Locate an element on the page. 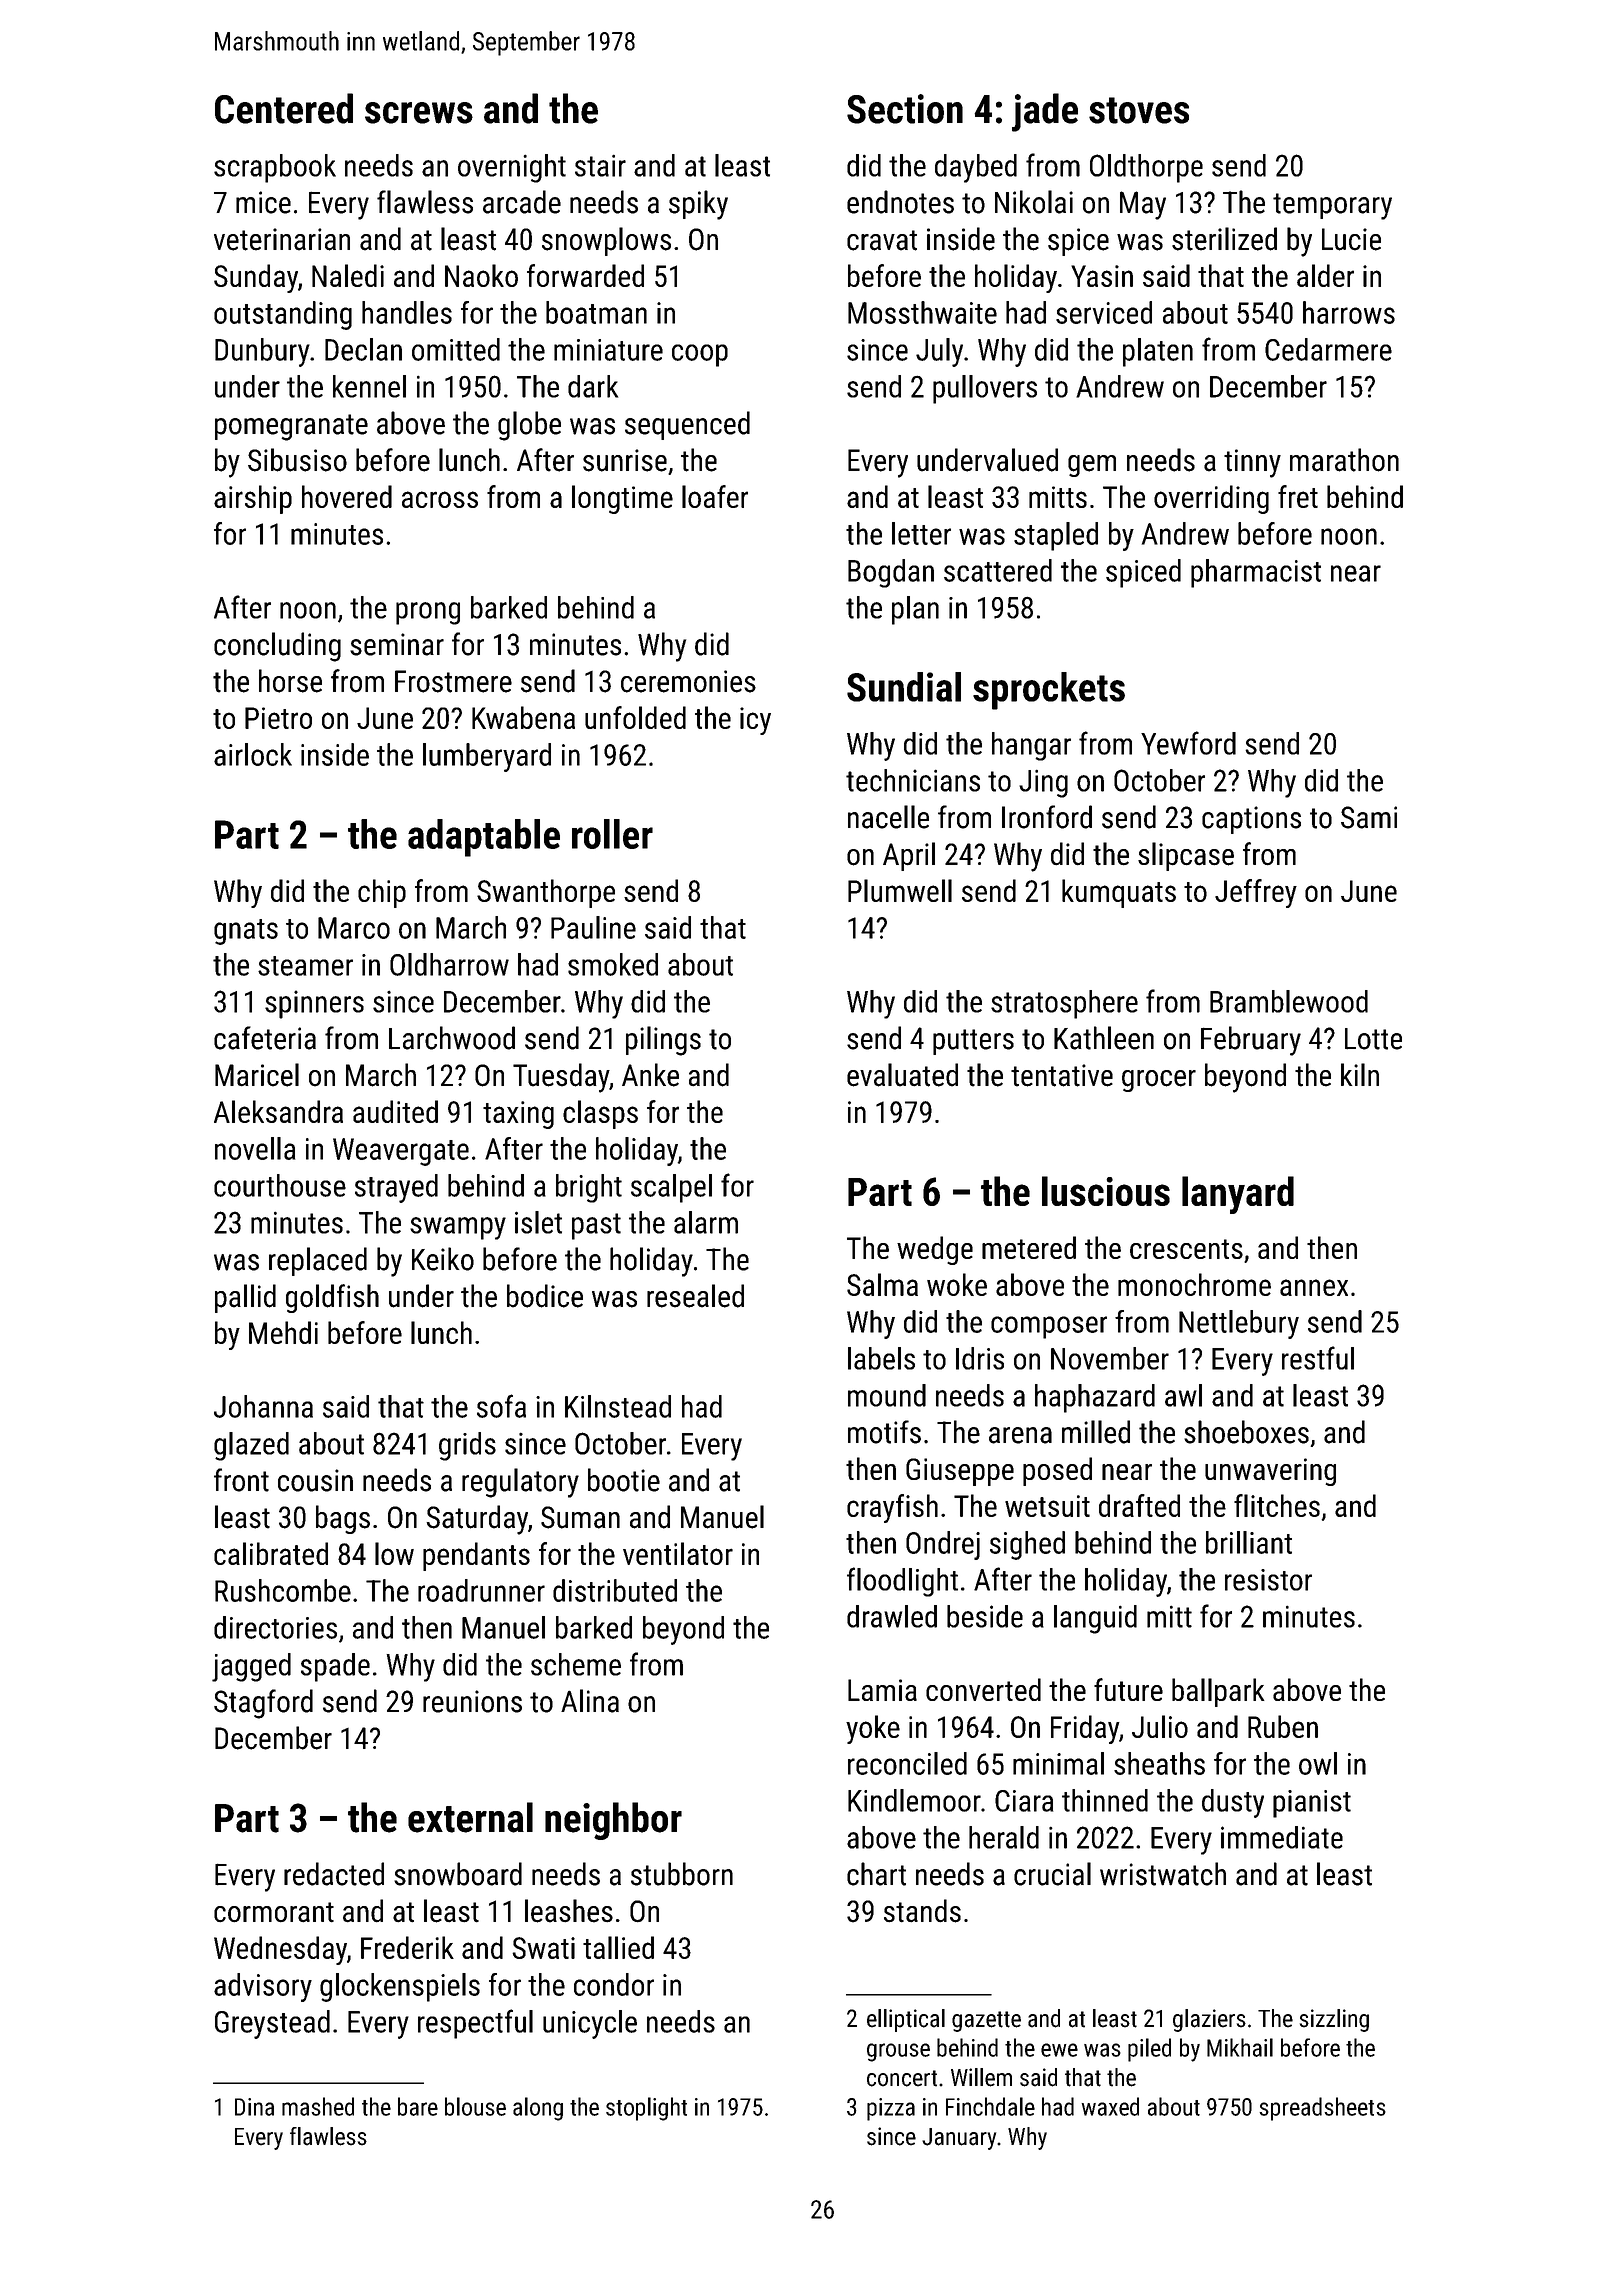 The width and height of the page is (1620, 2292). haphazard is located at coordinates (1095, 1398).
